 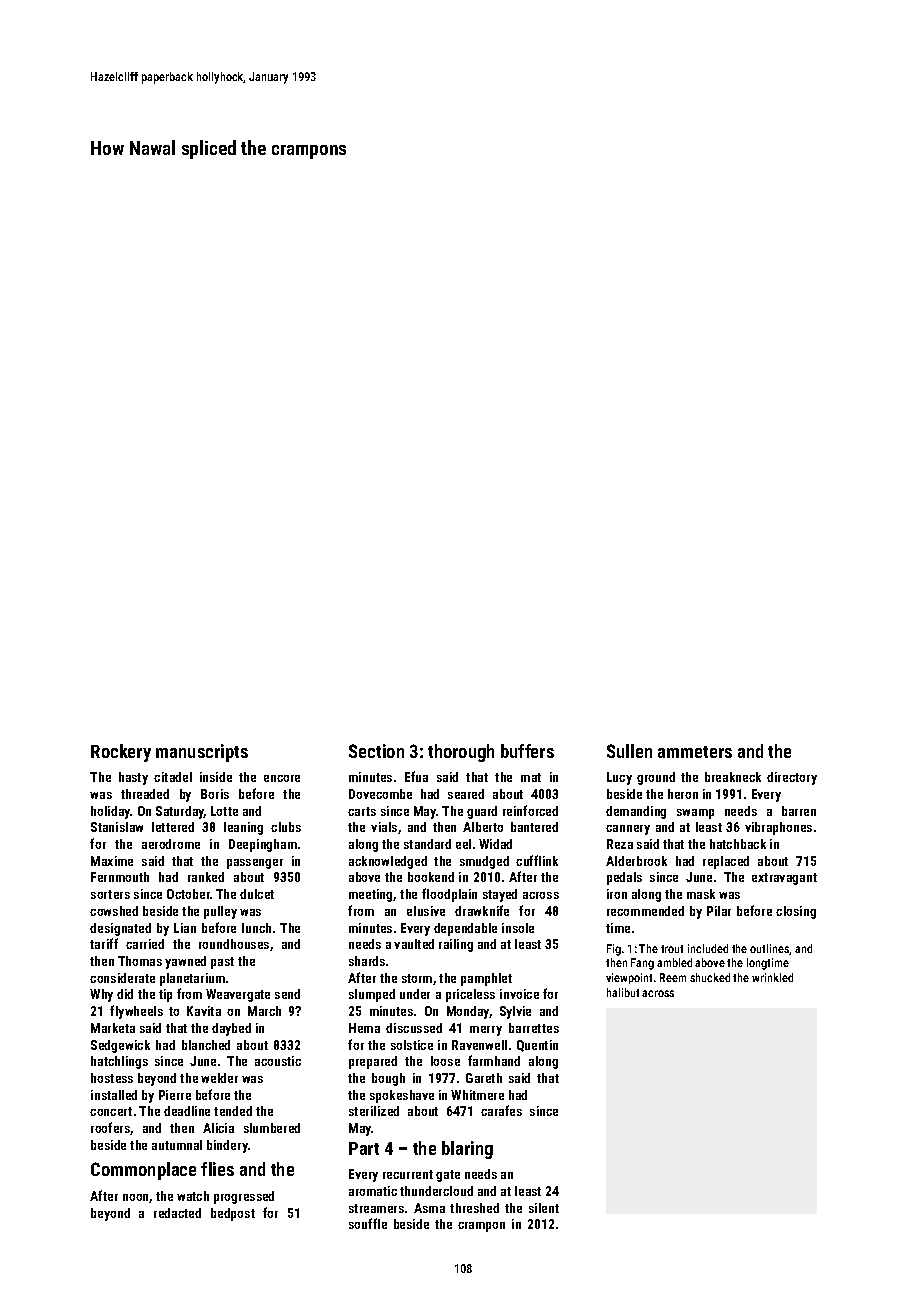 What do you see at coordinates (456, 945) in the page?
I see `railing` at bounding box center [456, 945].
